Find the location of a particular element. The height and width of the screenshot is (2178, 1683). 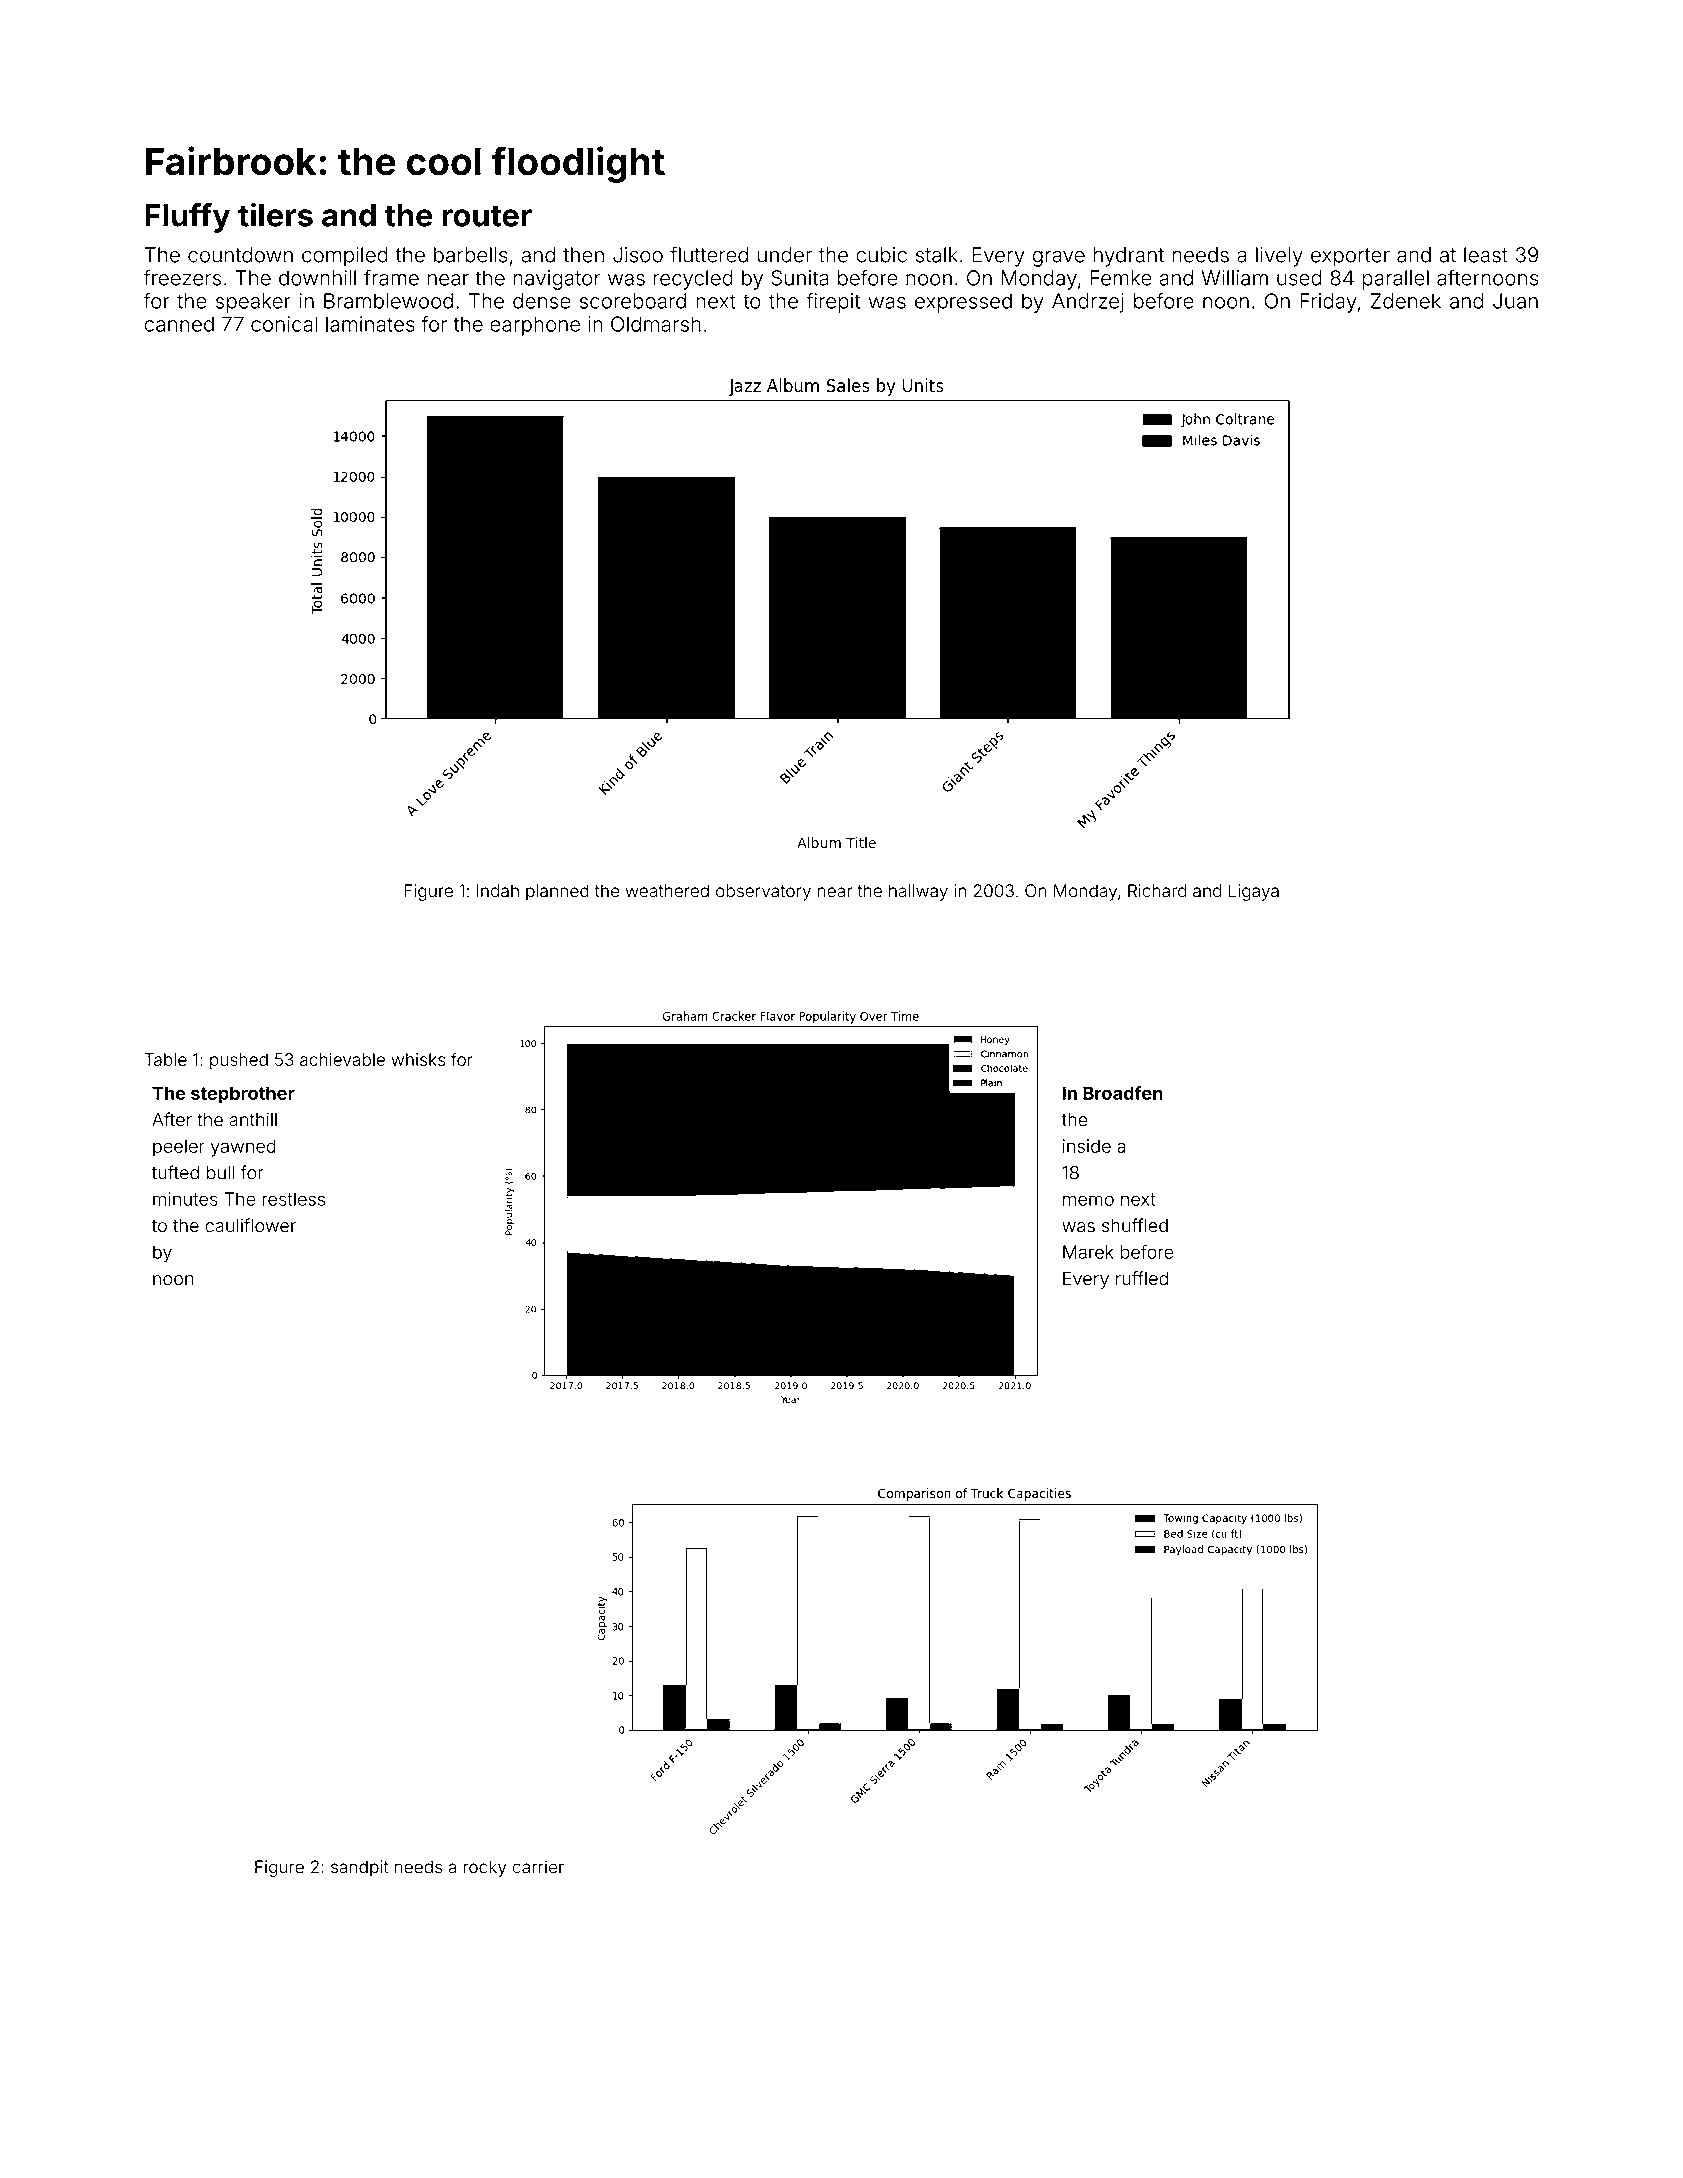

planned is located at coordinates (557, 892).
